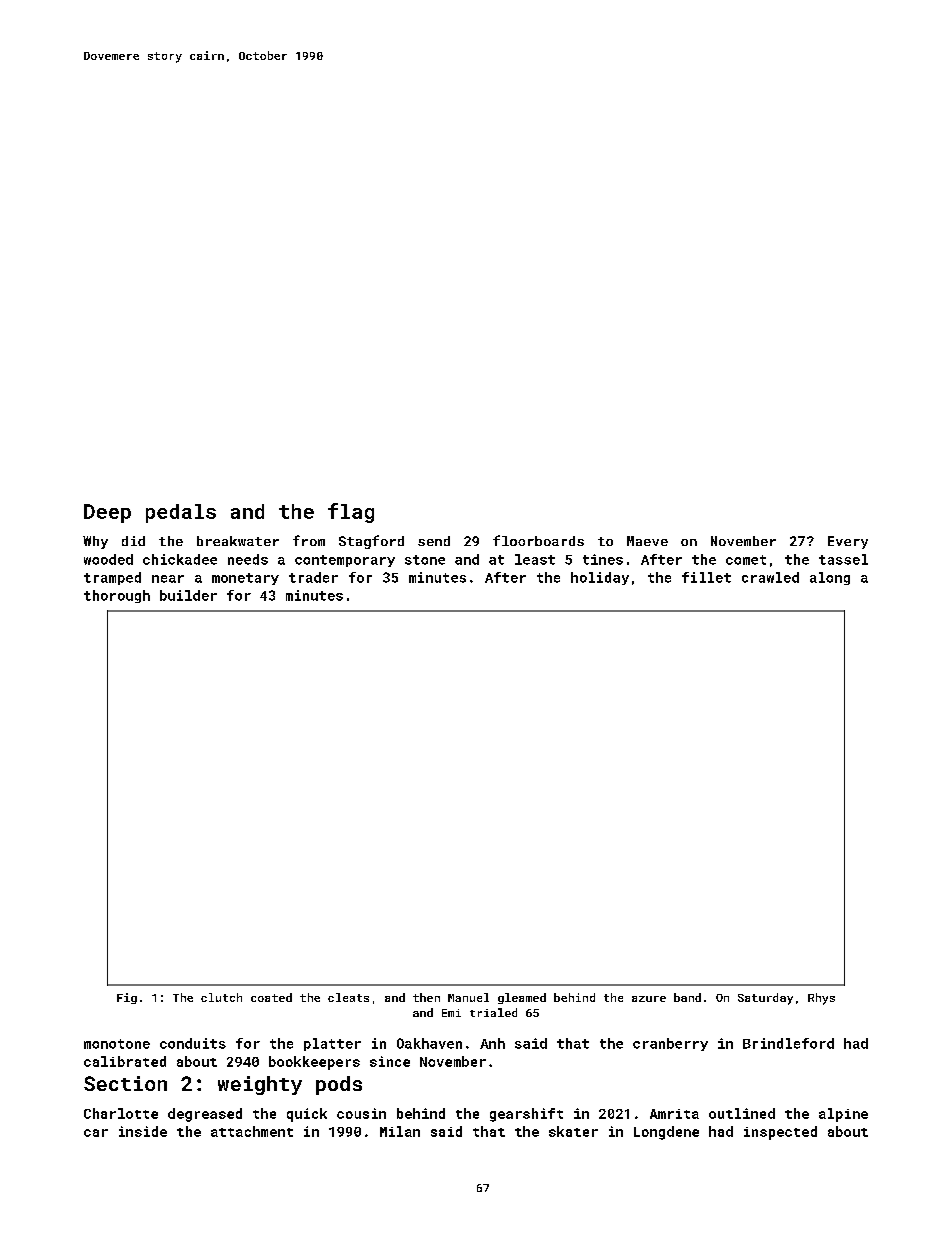  Describe the element at coordinates (522, 998) in the screenshot. I see `gleamed` at that location.
